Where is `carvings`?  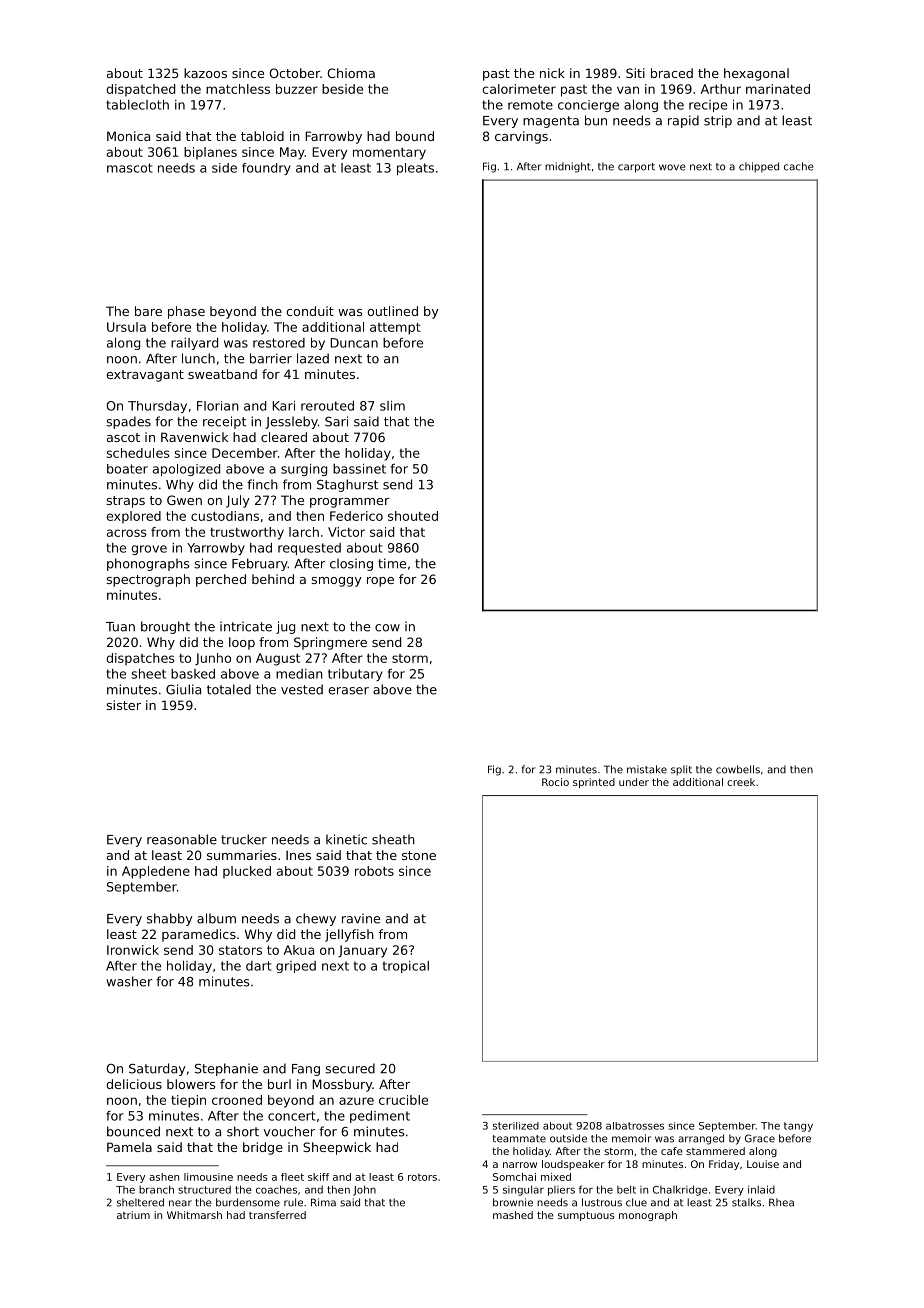
carvings is located at coordinates (521, 137).
